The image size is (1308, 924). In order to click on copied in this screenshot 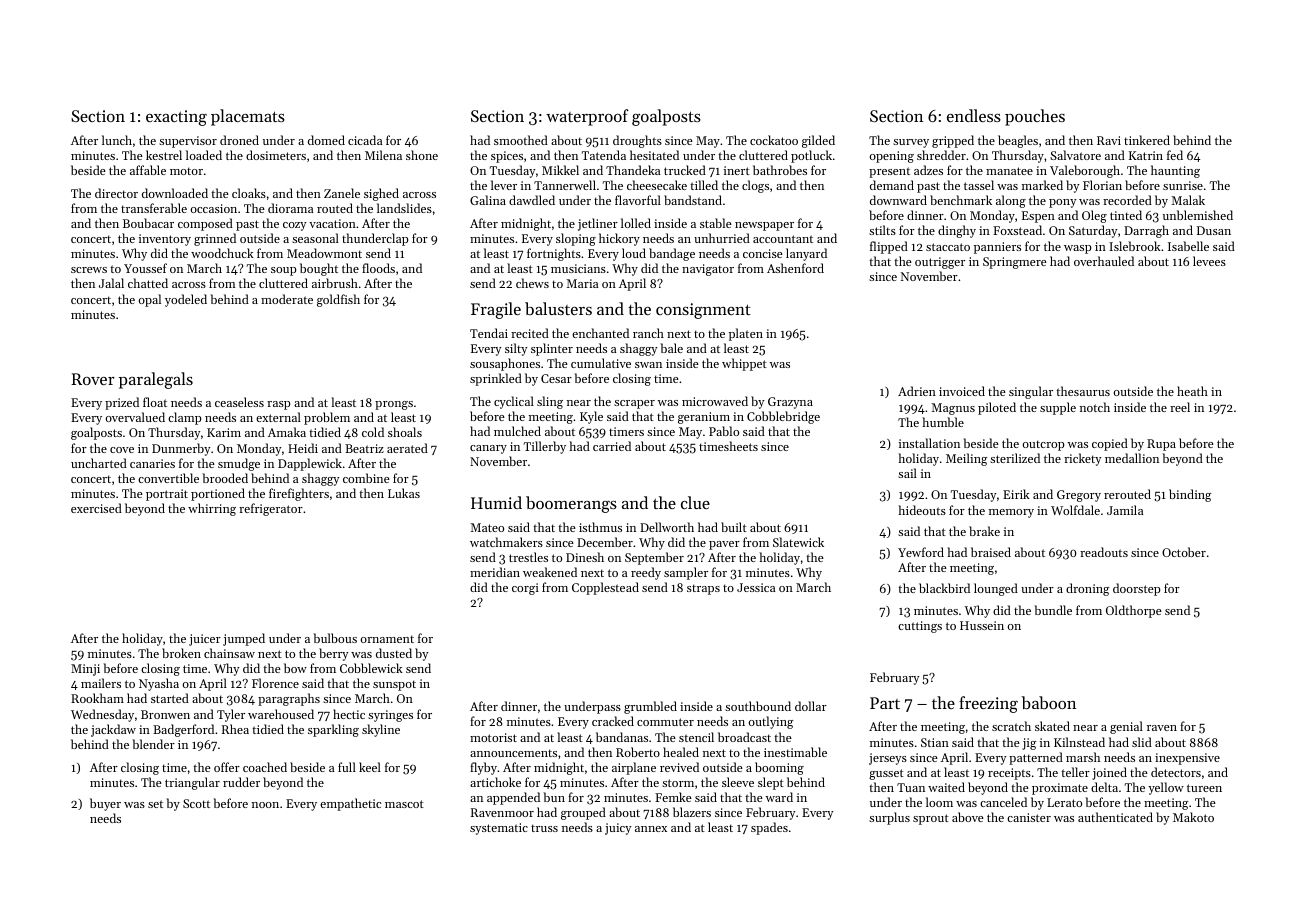, I will do `click(1110, 444)`.
